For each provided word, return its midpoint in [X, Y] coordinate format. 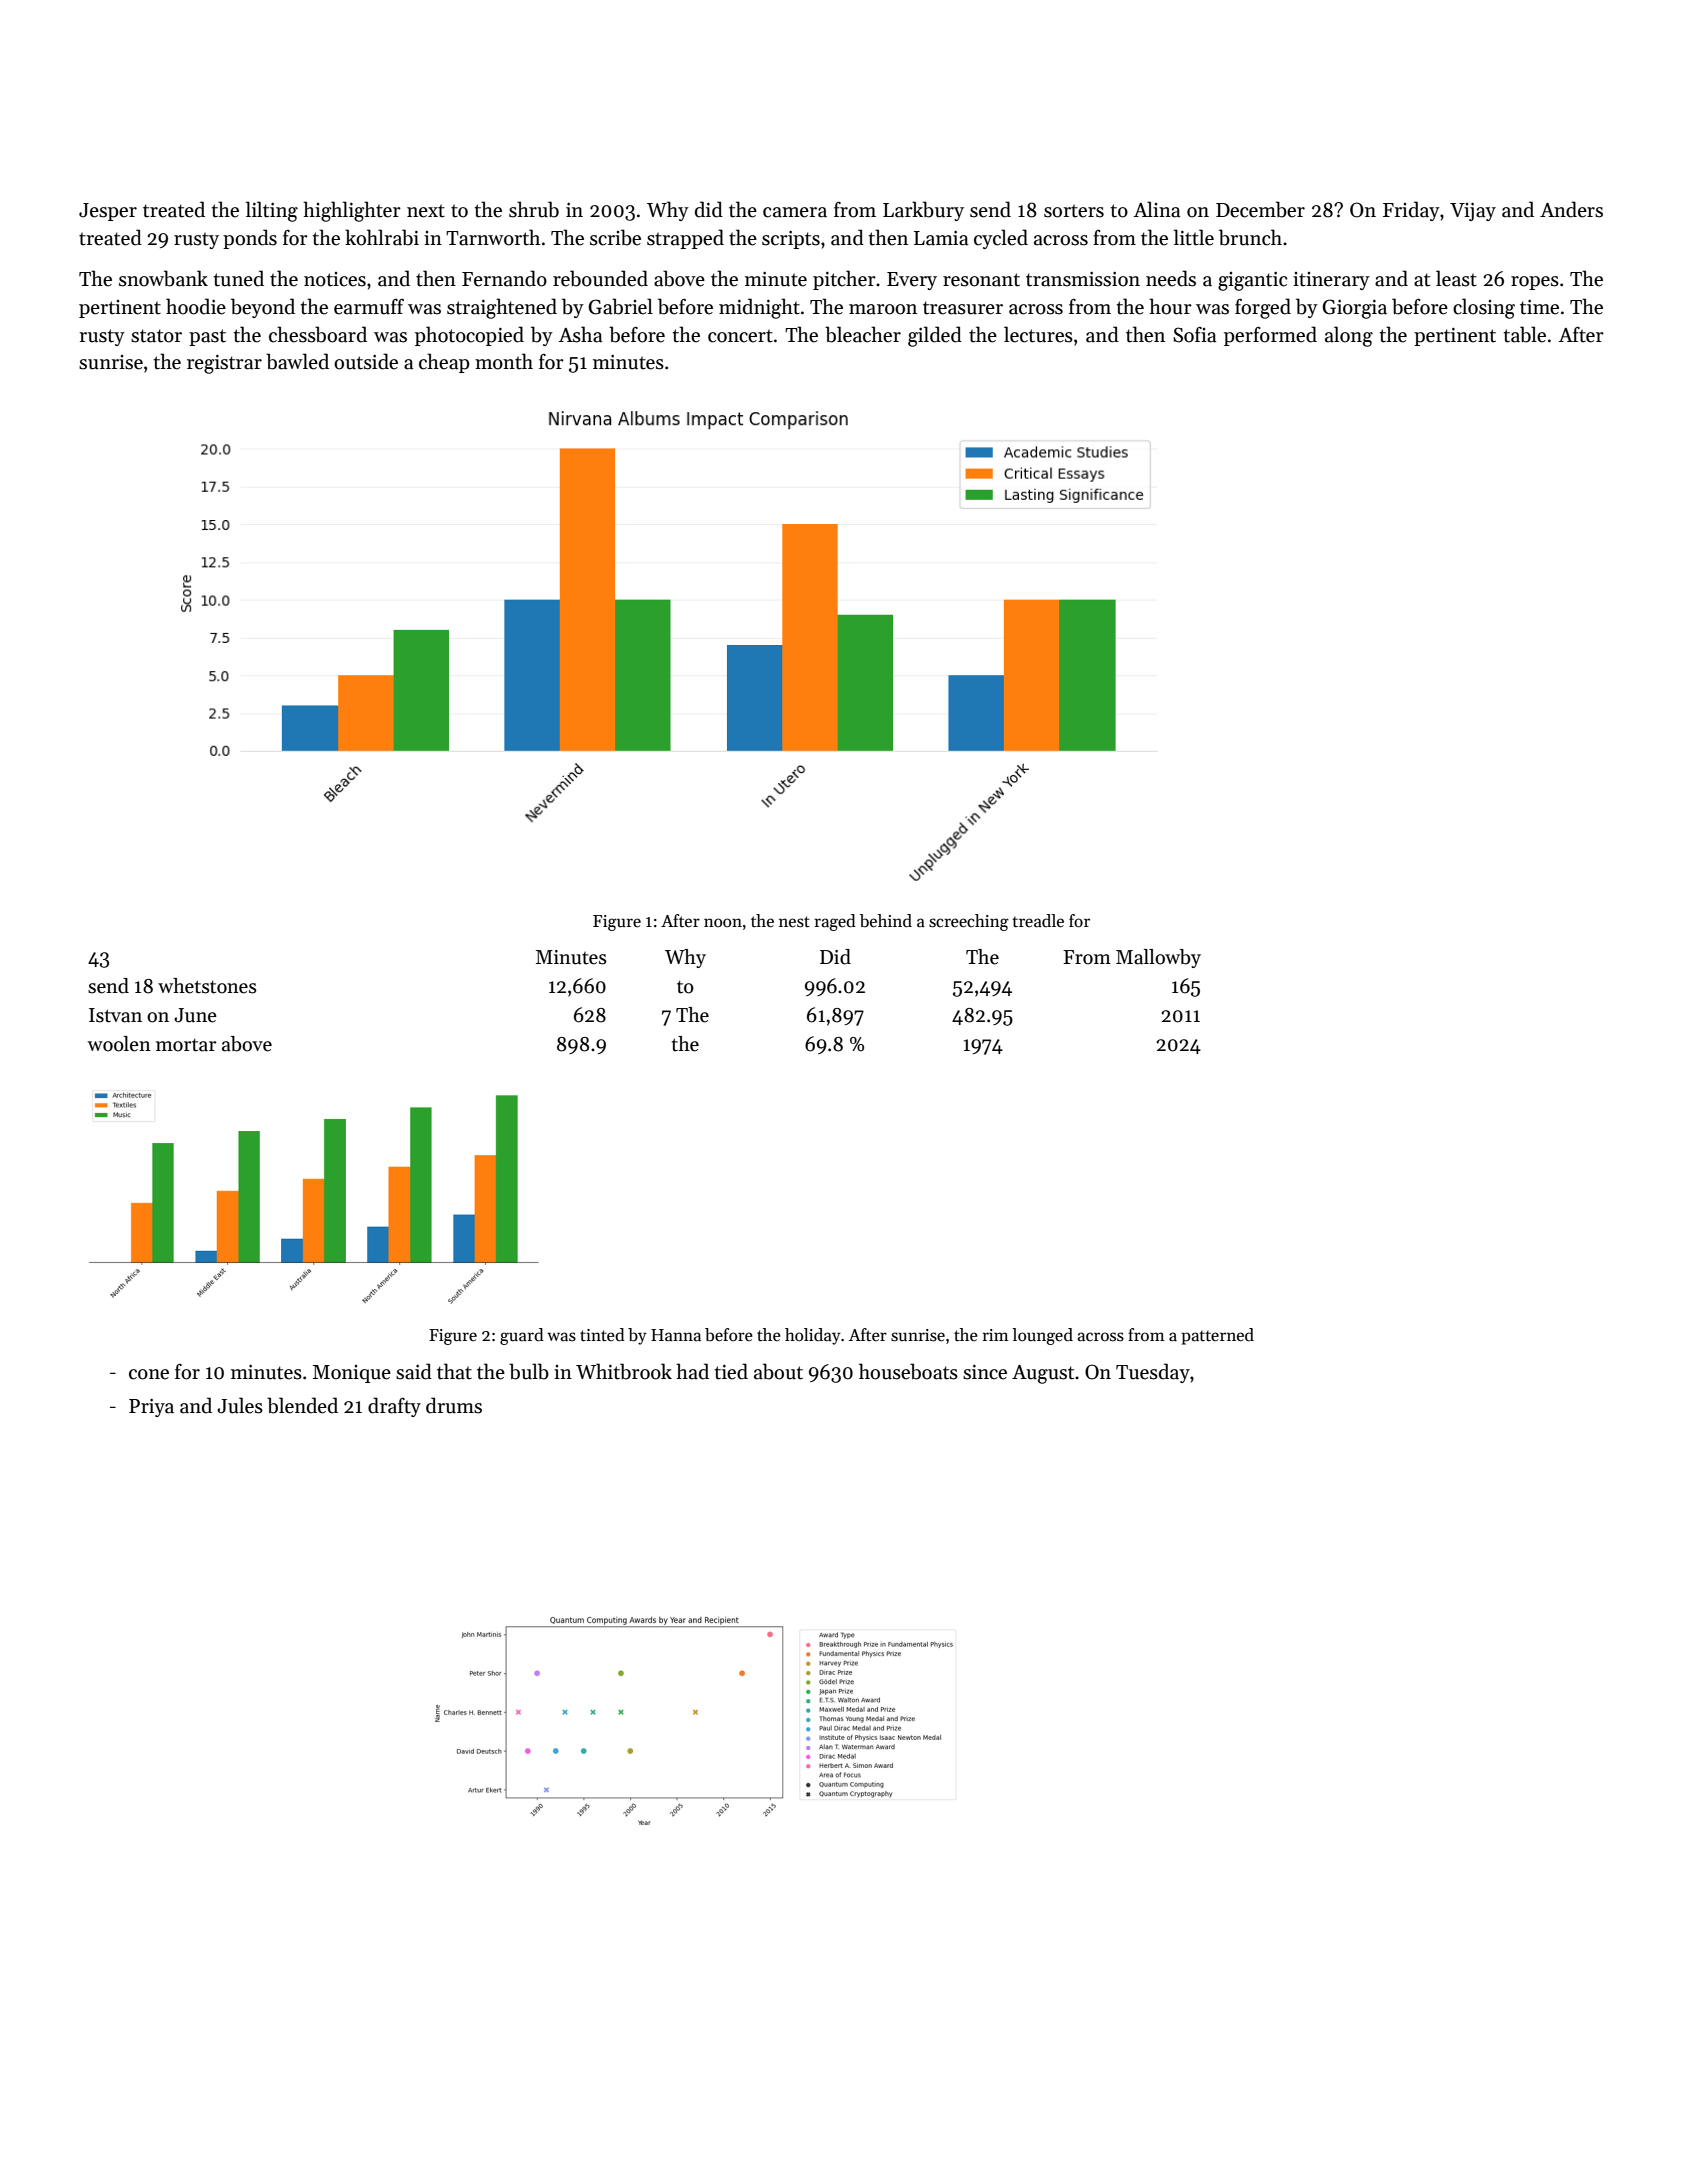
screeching [969, 922]
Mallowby [1158, 958]
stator [156, 336]
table [1524, 334]
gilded [935, 336]
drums [454, 1405]
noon [723, 922]
